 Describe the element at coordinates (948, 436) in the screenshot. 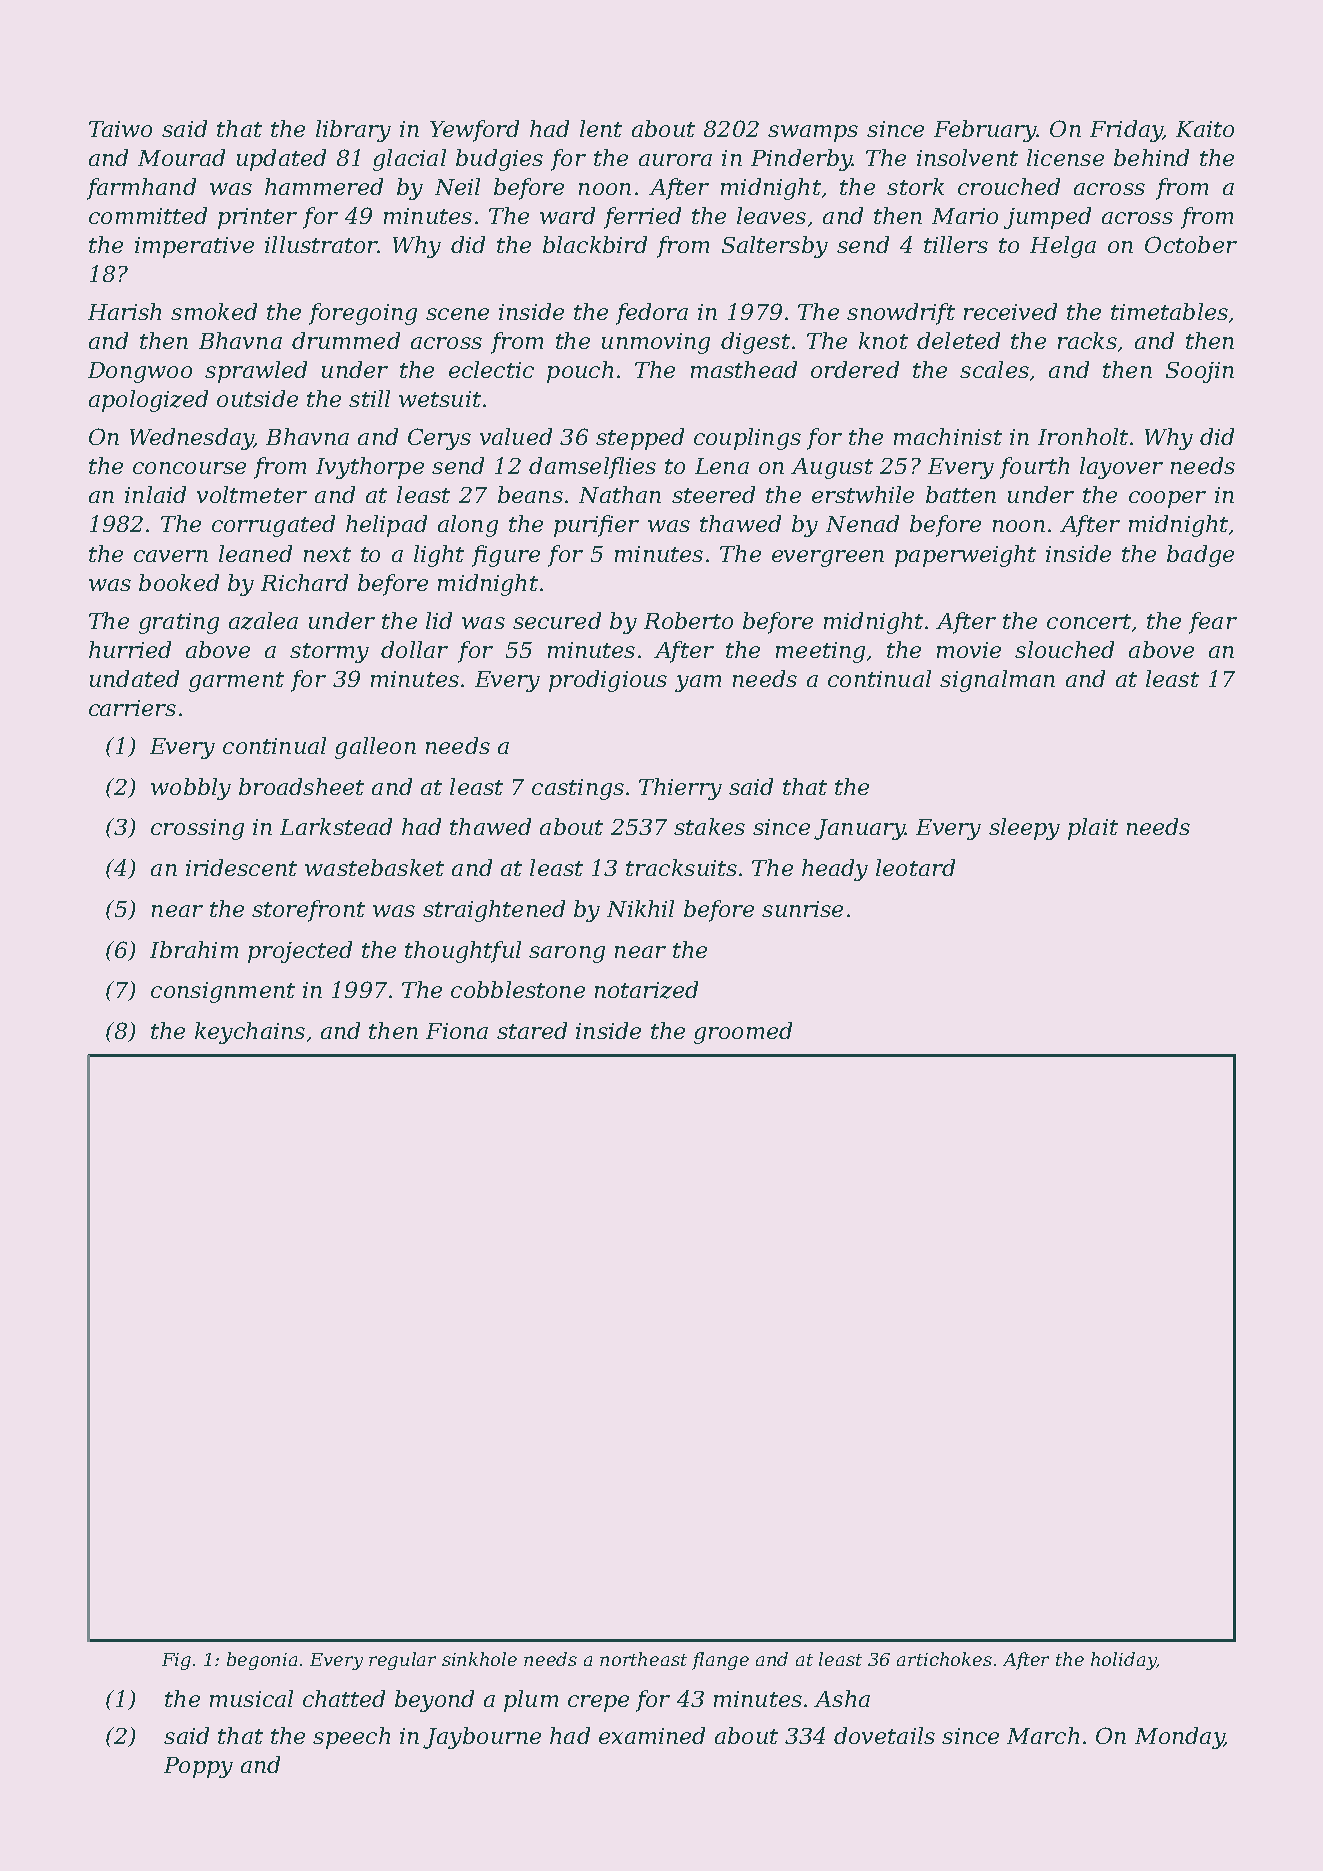

I see `machinist` at that location.
